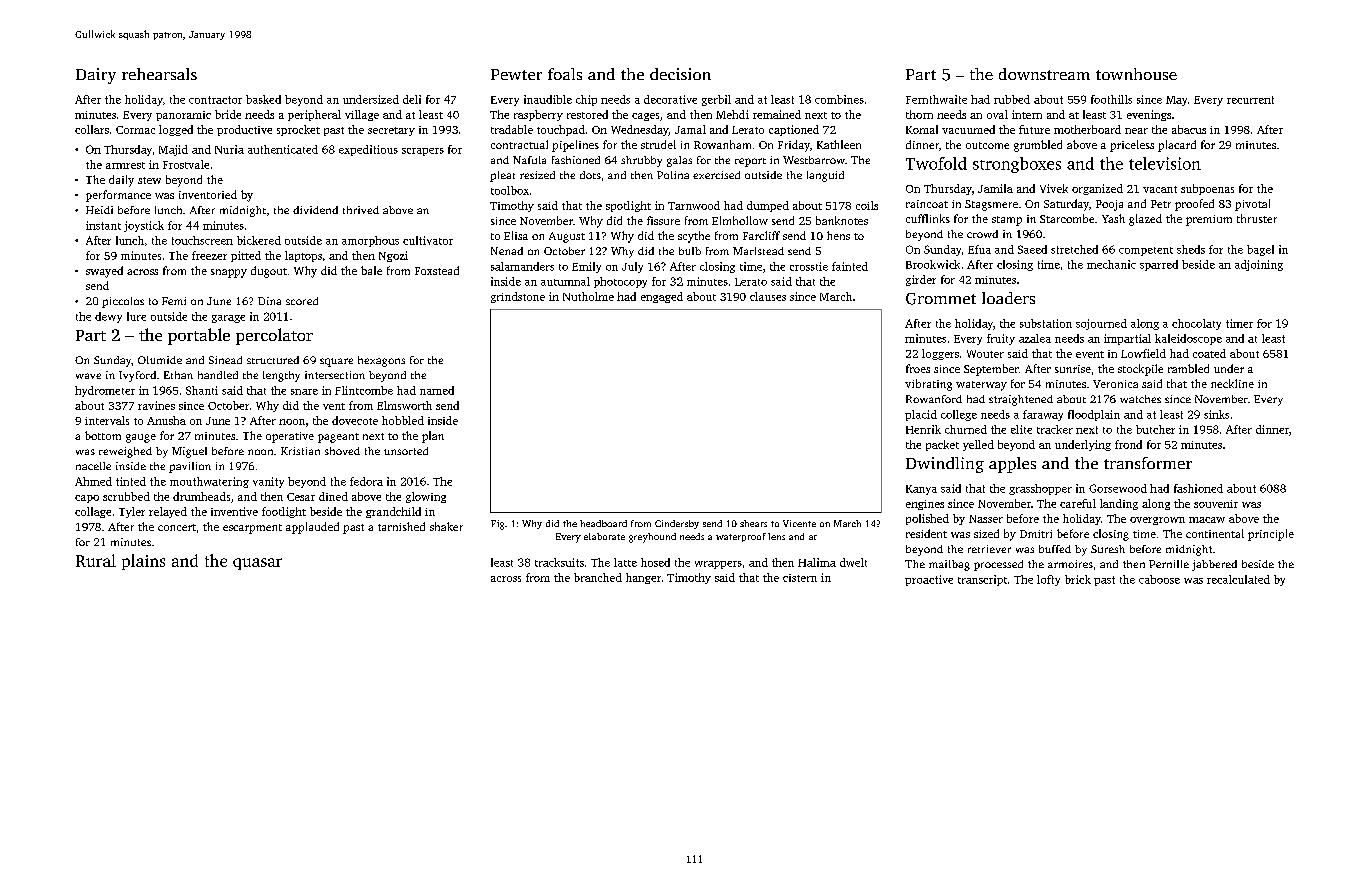  Describe the element at coordinates (1044, 74) in the screenshot. I see `downstream` at that location.
